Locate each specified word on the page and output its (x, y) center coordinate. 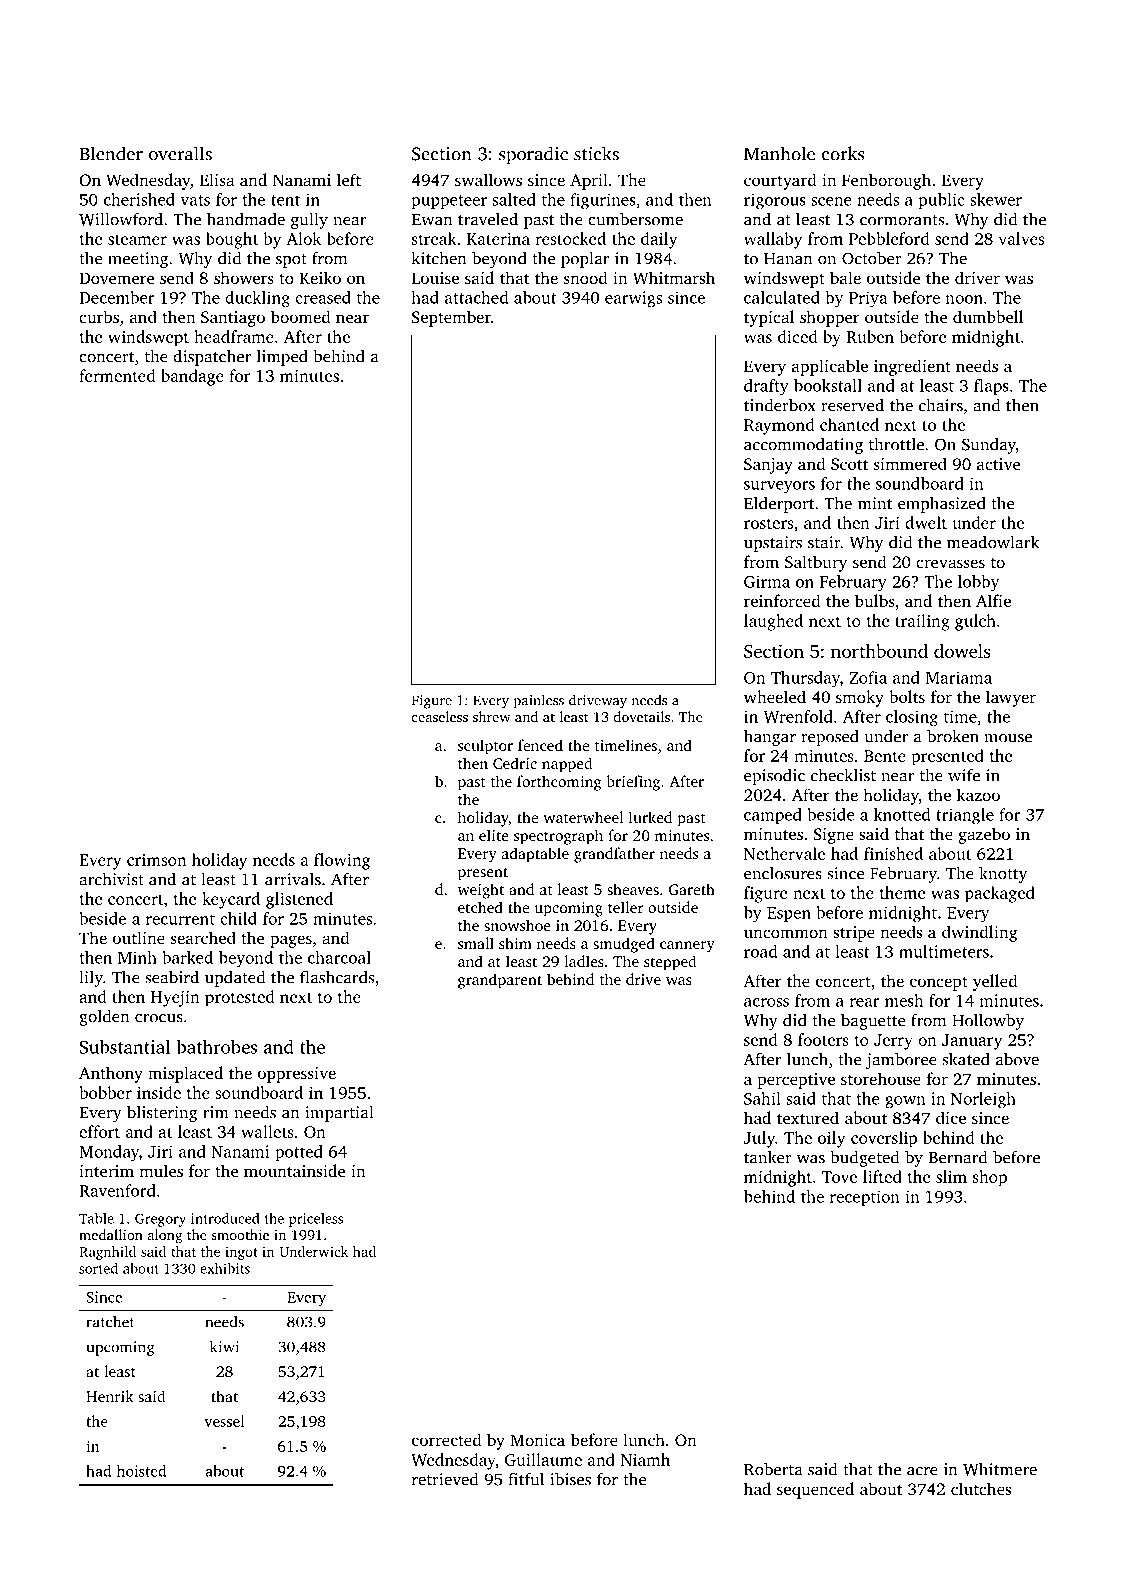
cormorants (902, 220)
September (451, 318)
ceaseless (440, 716)
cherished (139, 199)
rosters (768, 524)
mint (875, 503)
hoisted (141, 1471)
